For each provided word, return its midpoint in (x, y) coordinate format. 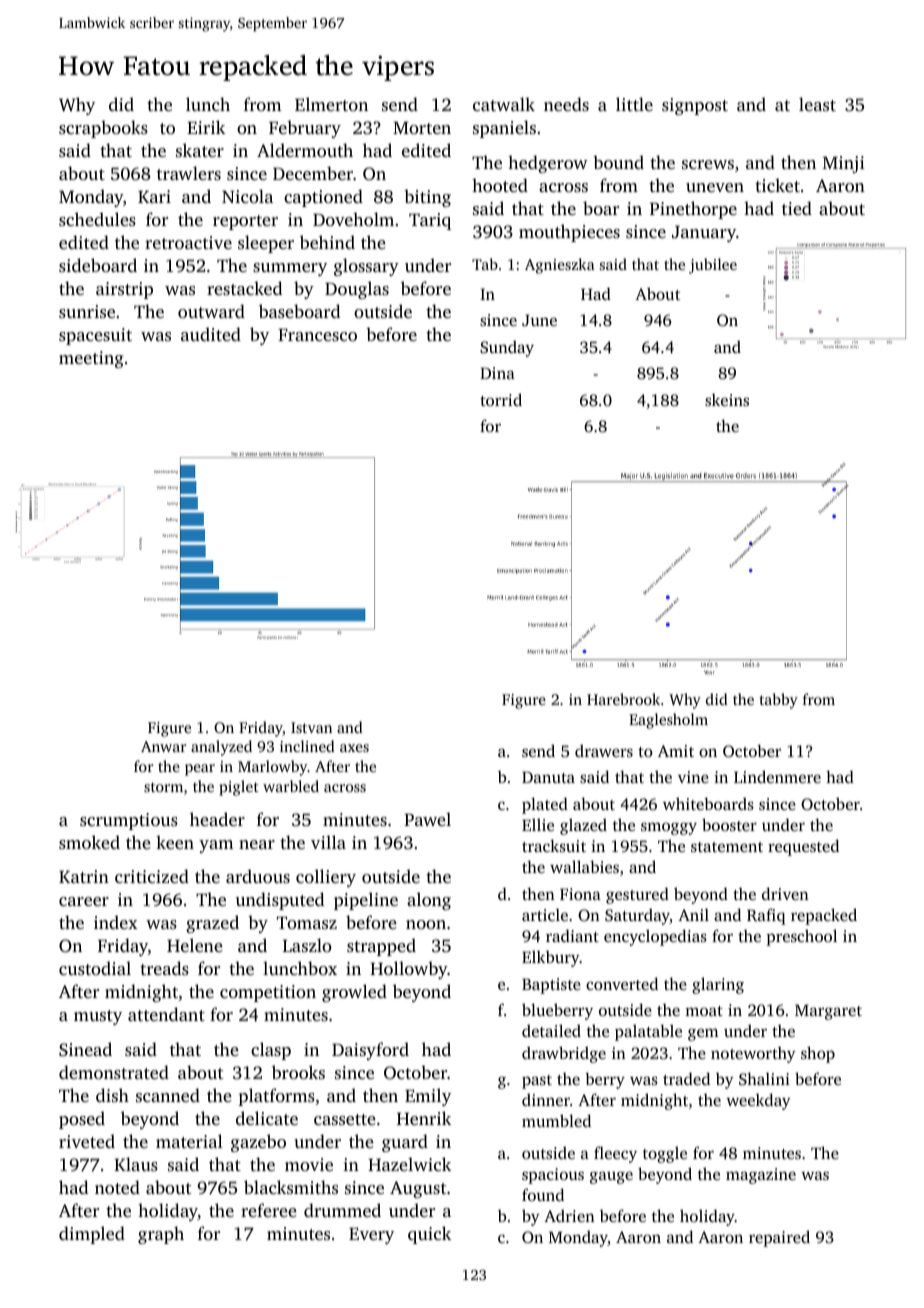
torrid (501, 399)
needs (566, 104)
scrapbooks (103, 129)
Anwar (163, 746)
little (634, 104)
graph (161, 1235)
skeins (727, 399)
